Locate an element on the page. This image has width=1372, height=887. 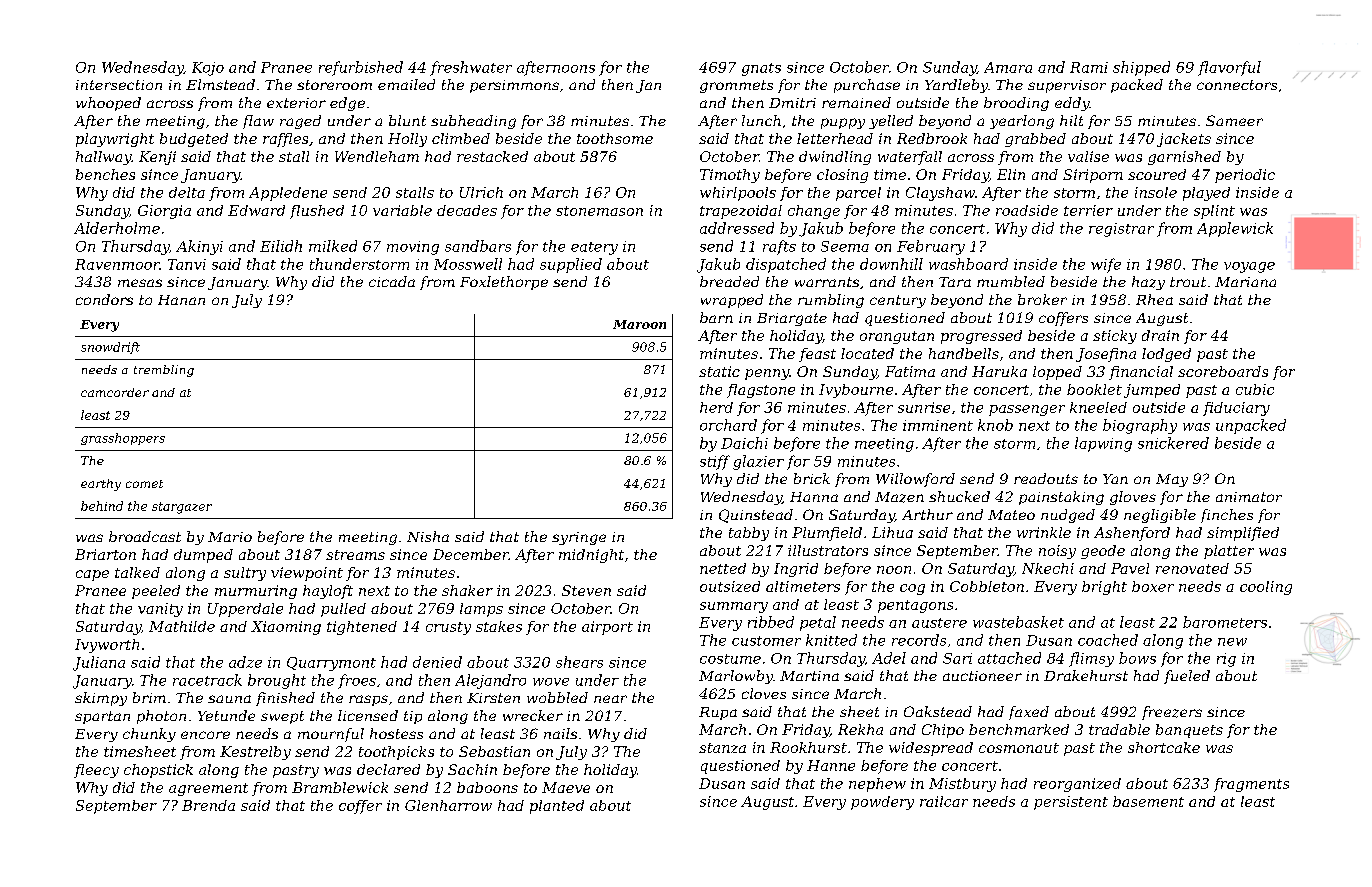
snowdrift is located at coordinates (110, 348).
